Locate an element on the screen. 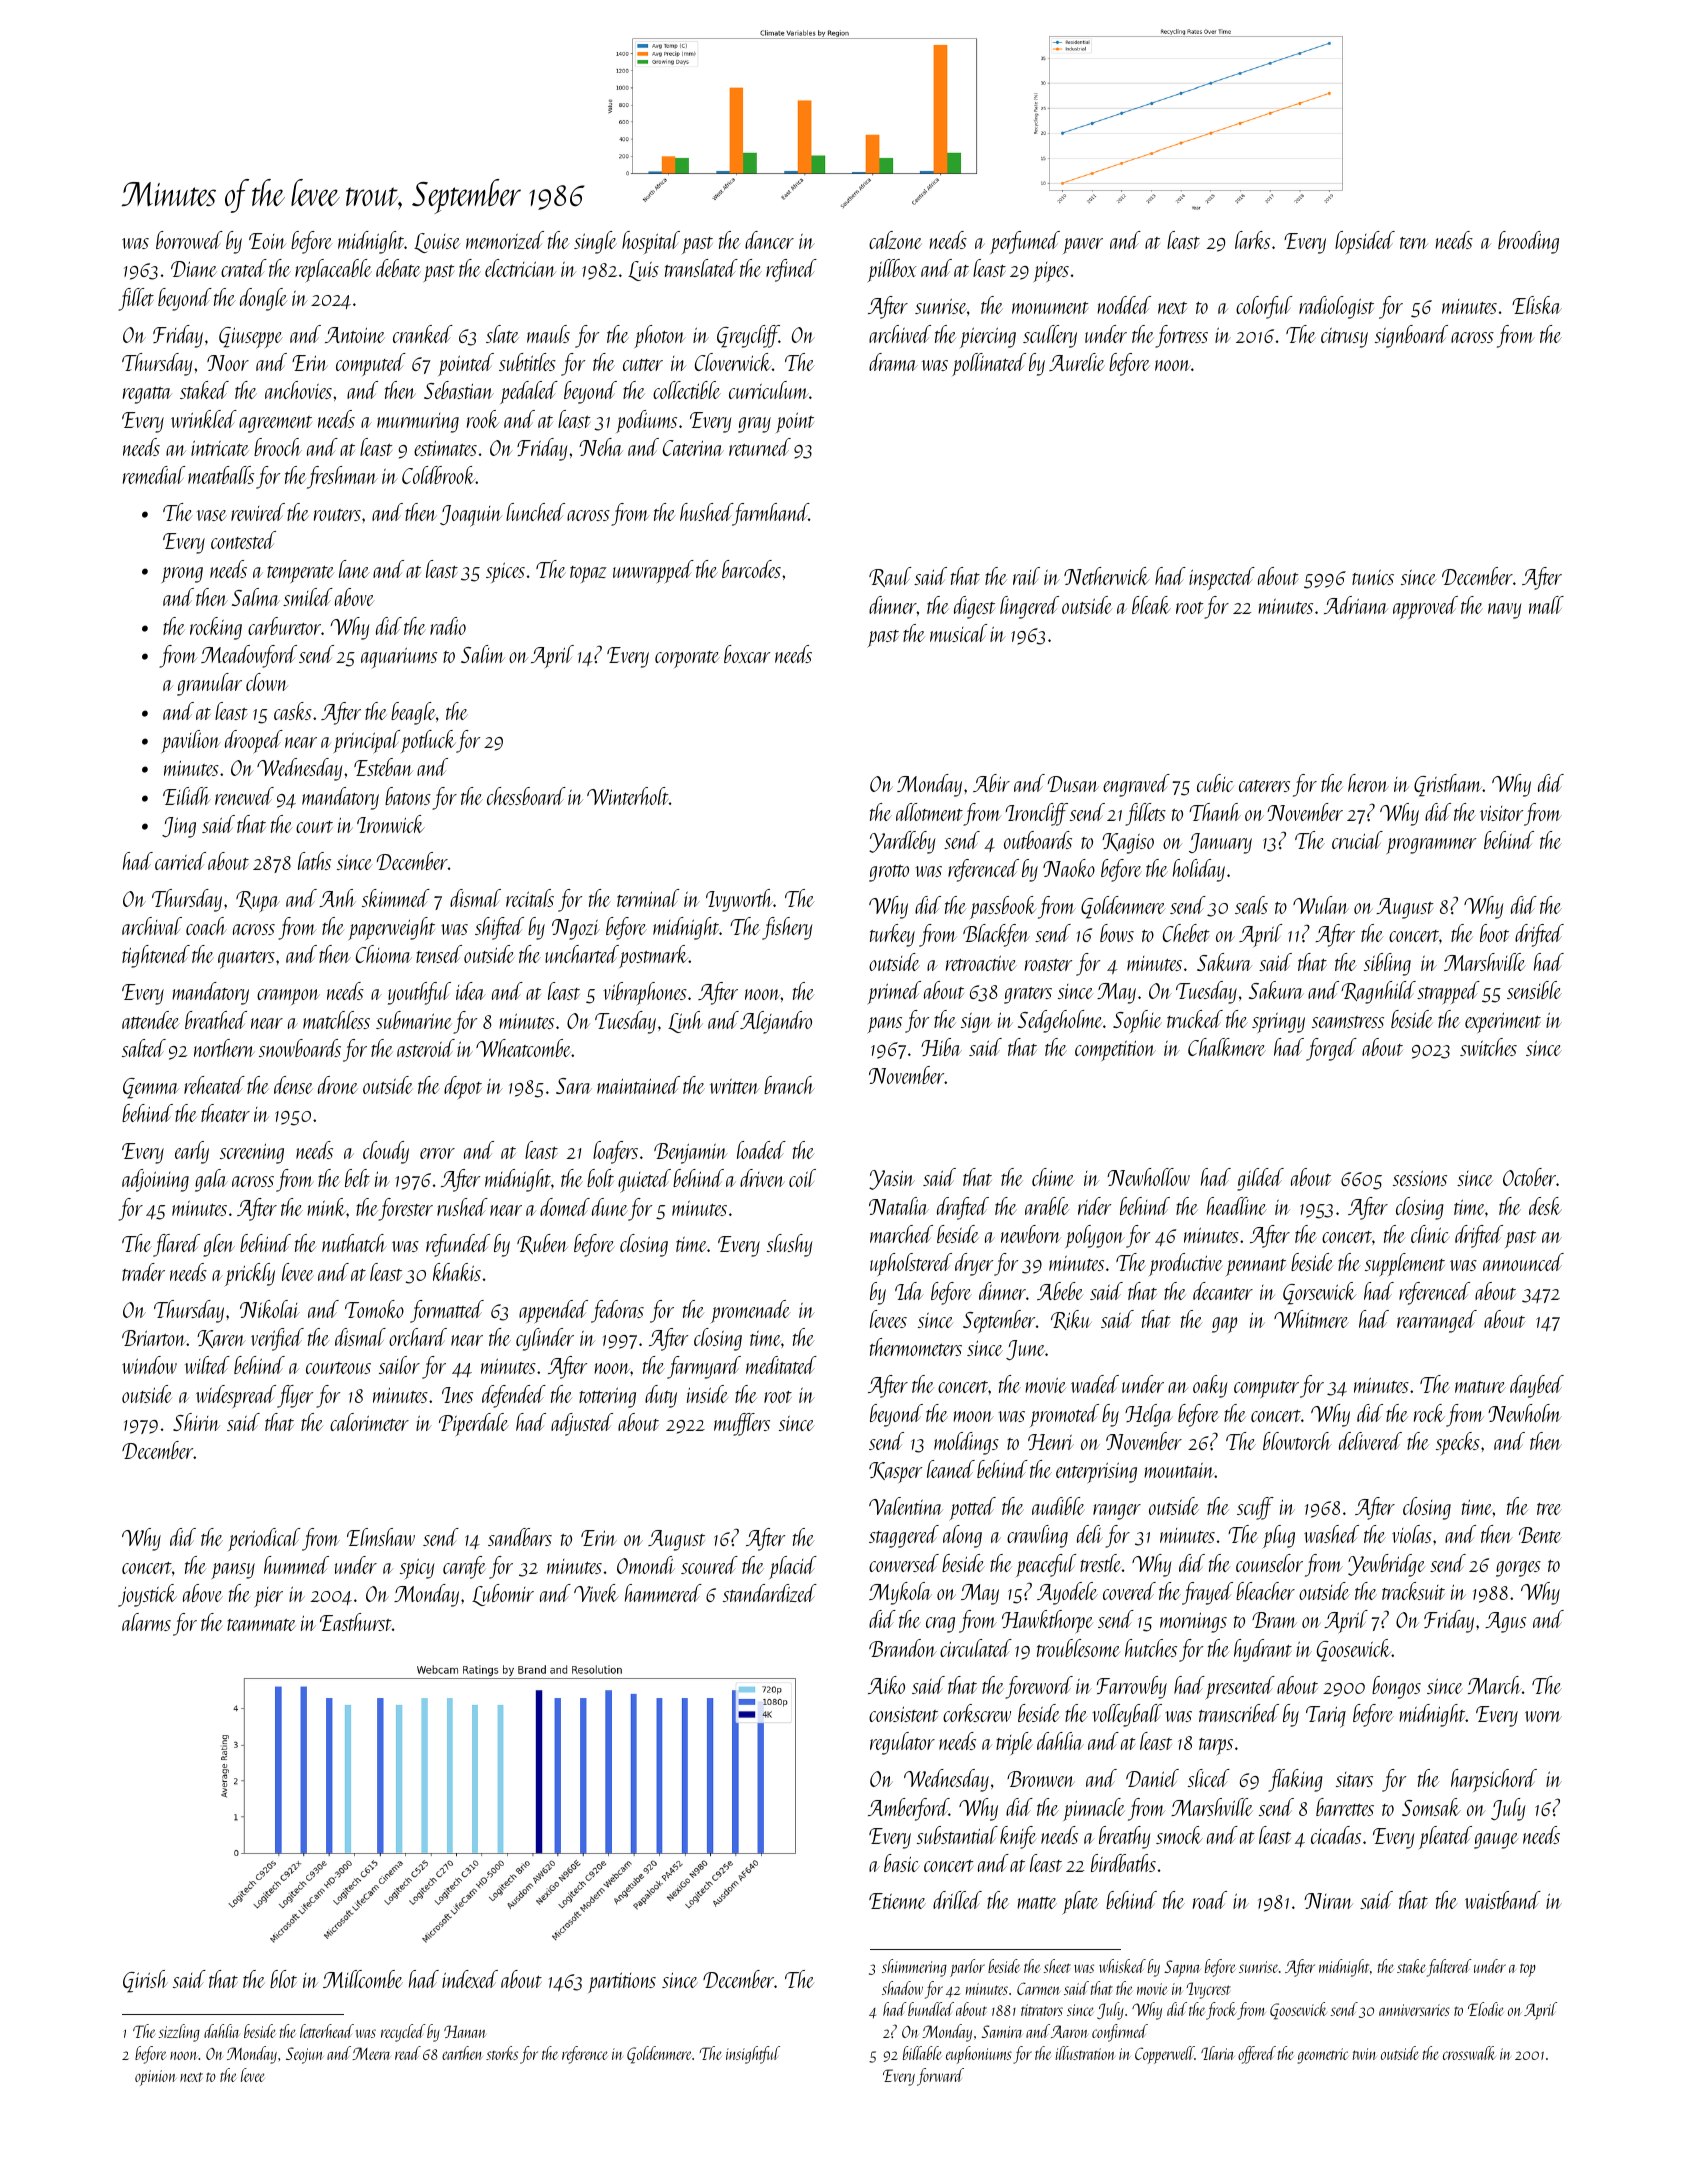 The height and width of the screenshot is (2178, 1683). Giuseppe is located at coordinates (251, 338).
